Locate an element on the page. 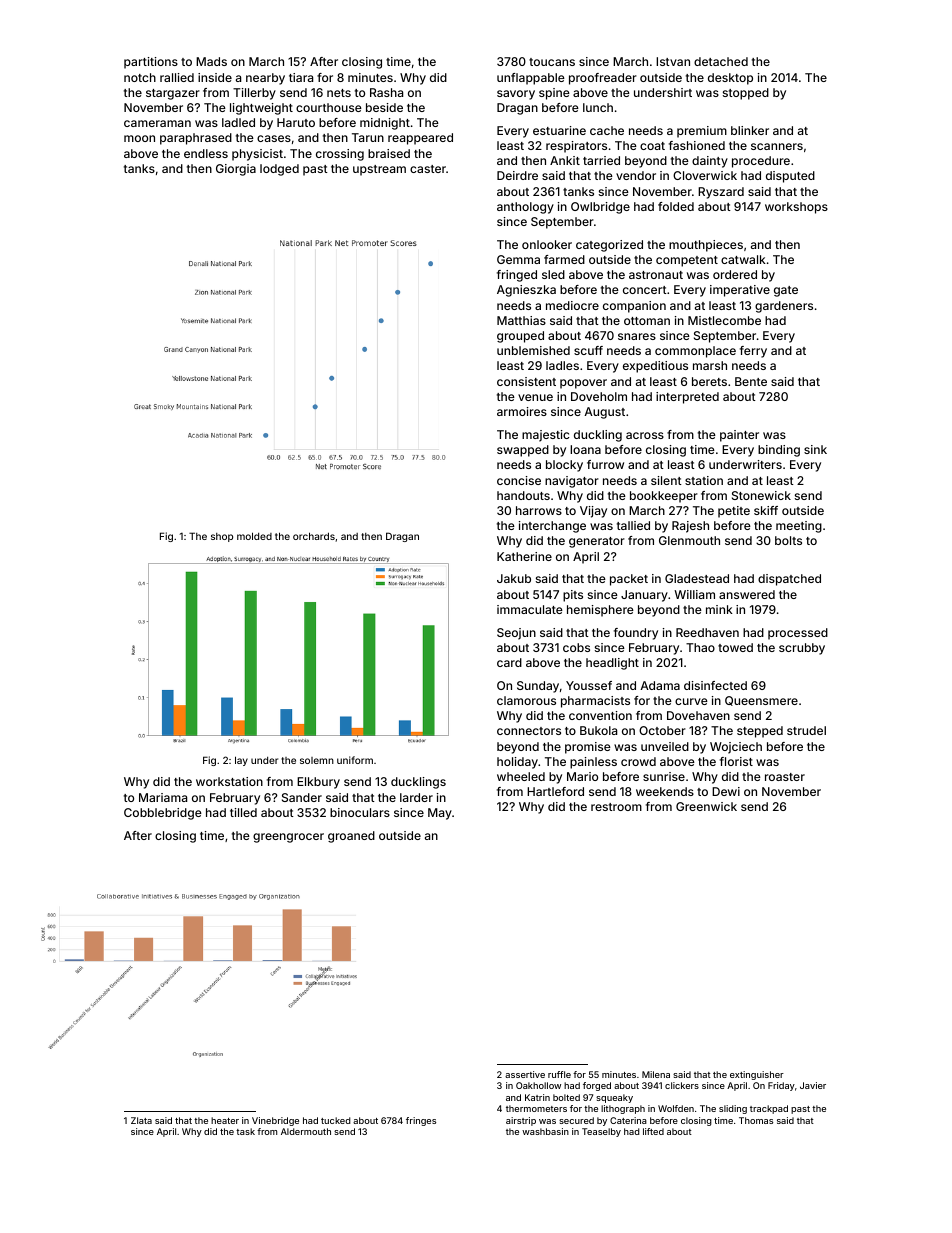 This document has width=952, height=1233. lunch is located at coordinates (598, 107).
